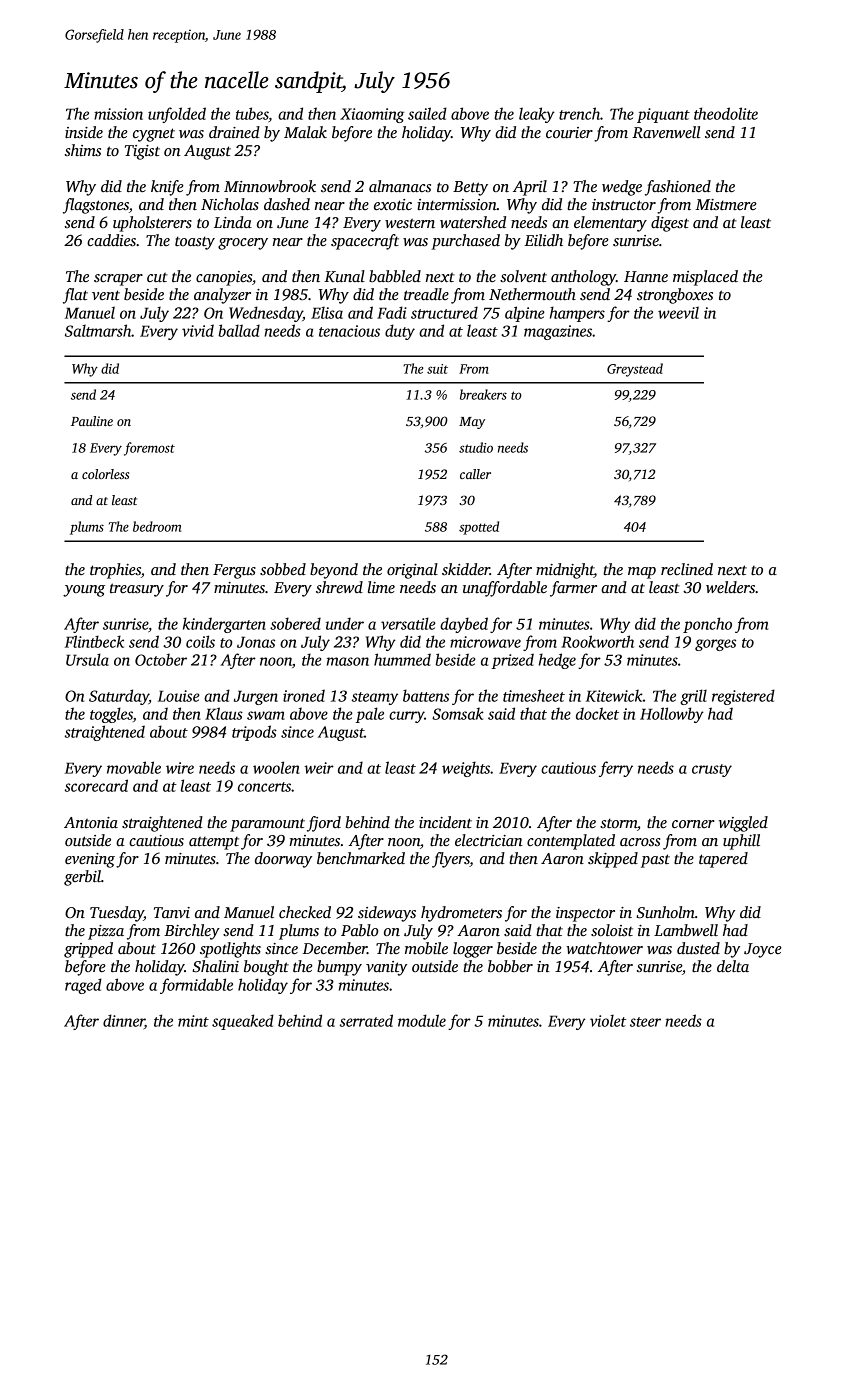 The width and height of the screenshot is (849, 1400). I want to click on crusty, so click(712, 770).
